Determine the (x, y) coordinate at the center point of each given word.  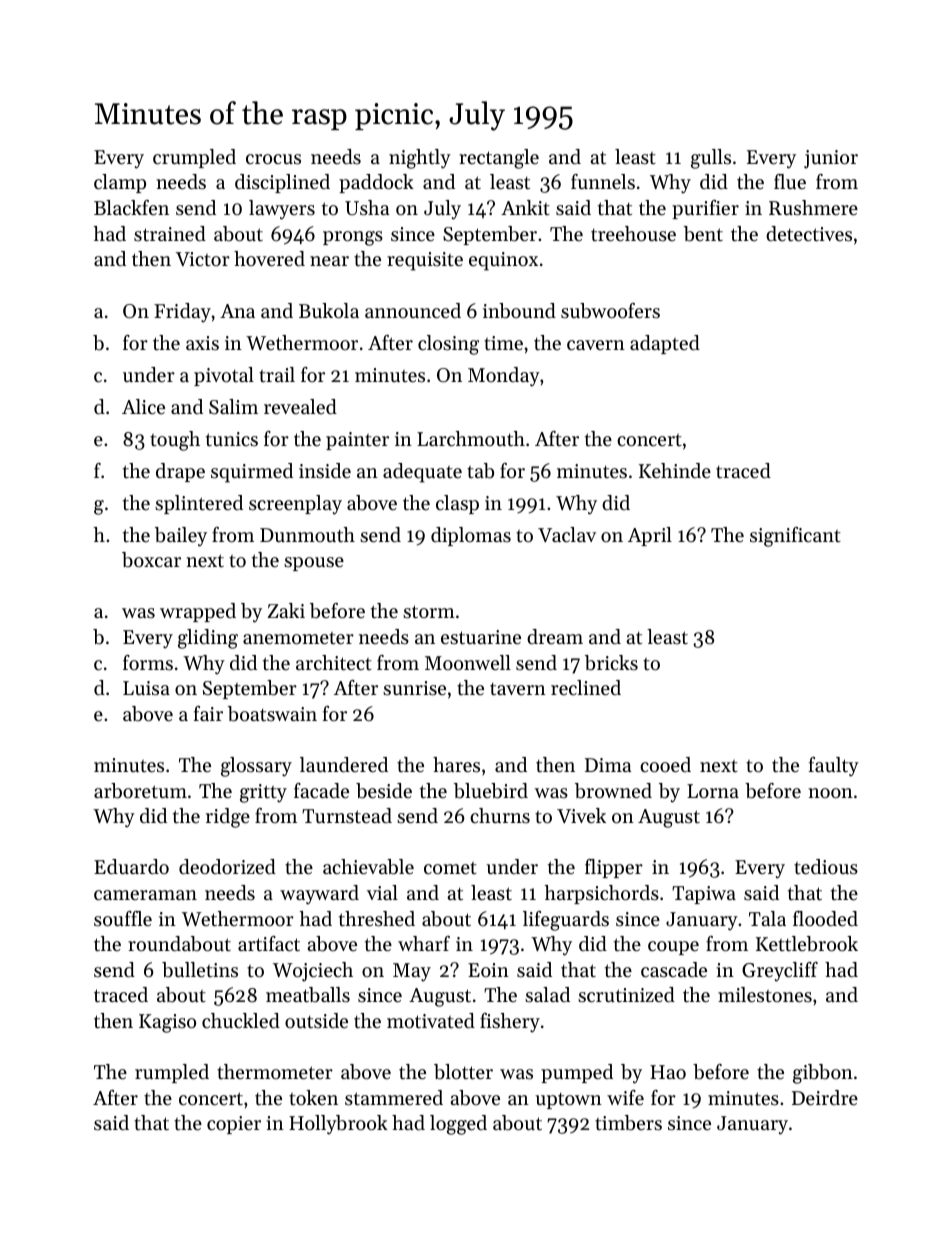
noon (830, 793)
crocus (273, 159)
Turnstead (347, 816)
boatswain (272, 714)
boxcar (151, 560)
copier (234, 1125)
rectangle (499, 159)
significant (795, 537)
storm (429, 612)
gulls (711, 159)
